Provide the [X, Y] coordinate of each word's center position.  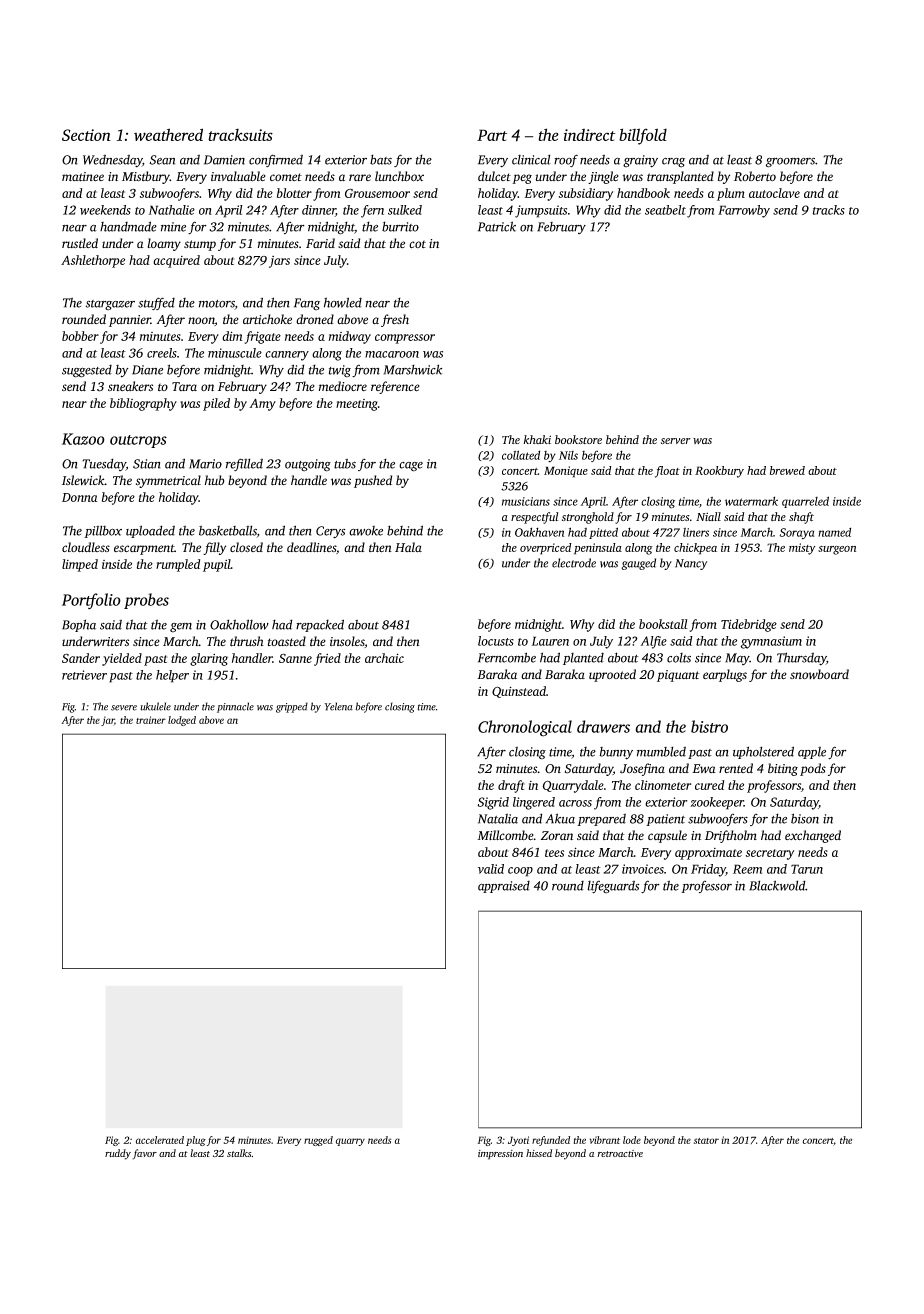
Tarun [807, 869]
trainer [151, 720]
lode [632, 1140]
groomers [790, 162]
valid [491, 869]
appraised [504, 886]
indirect [589, 135]
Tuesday [104, 464]
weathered [168, 134]
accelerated [160, 1140]
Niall [708, 516]
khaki [537, 439]
